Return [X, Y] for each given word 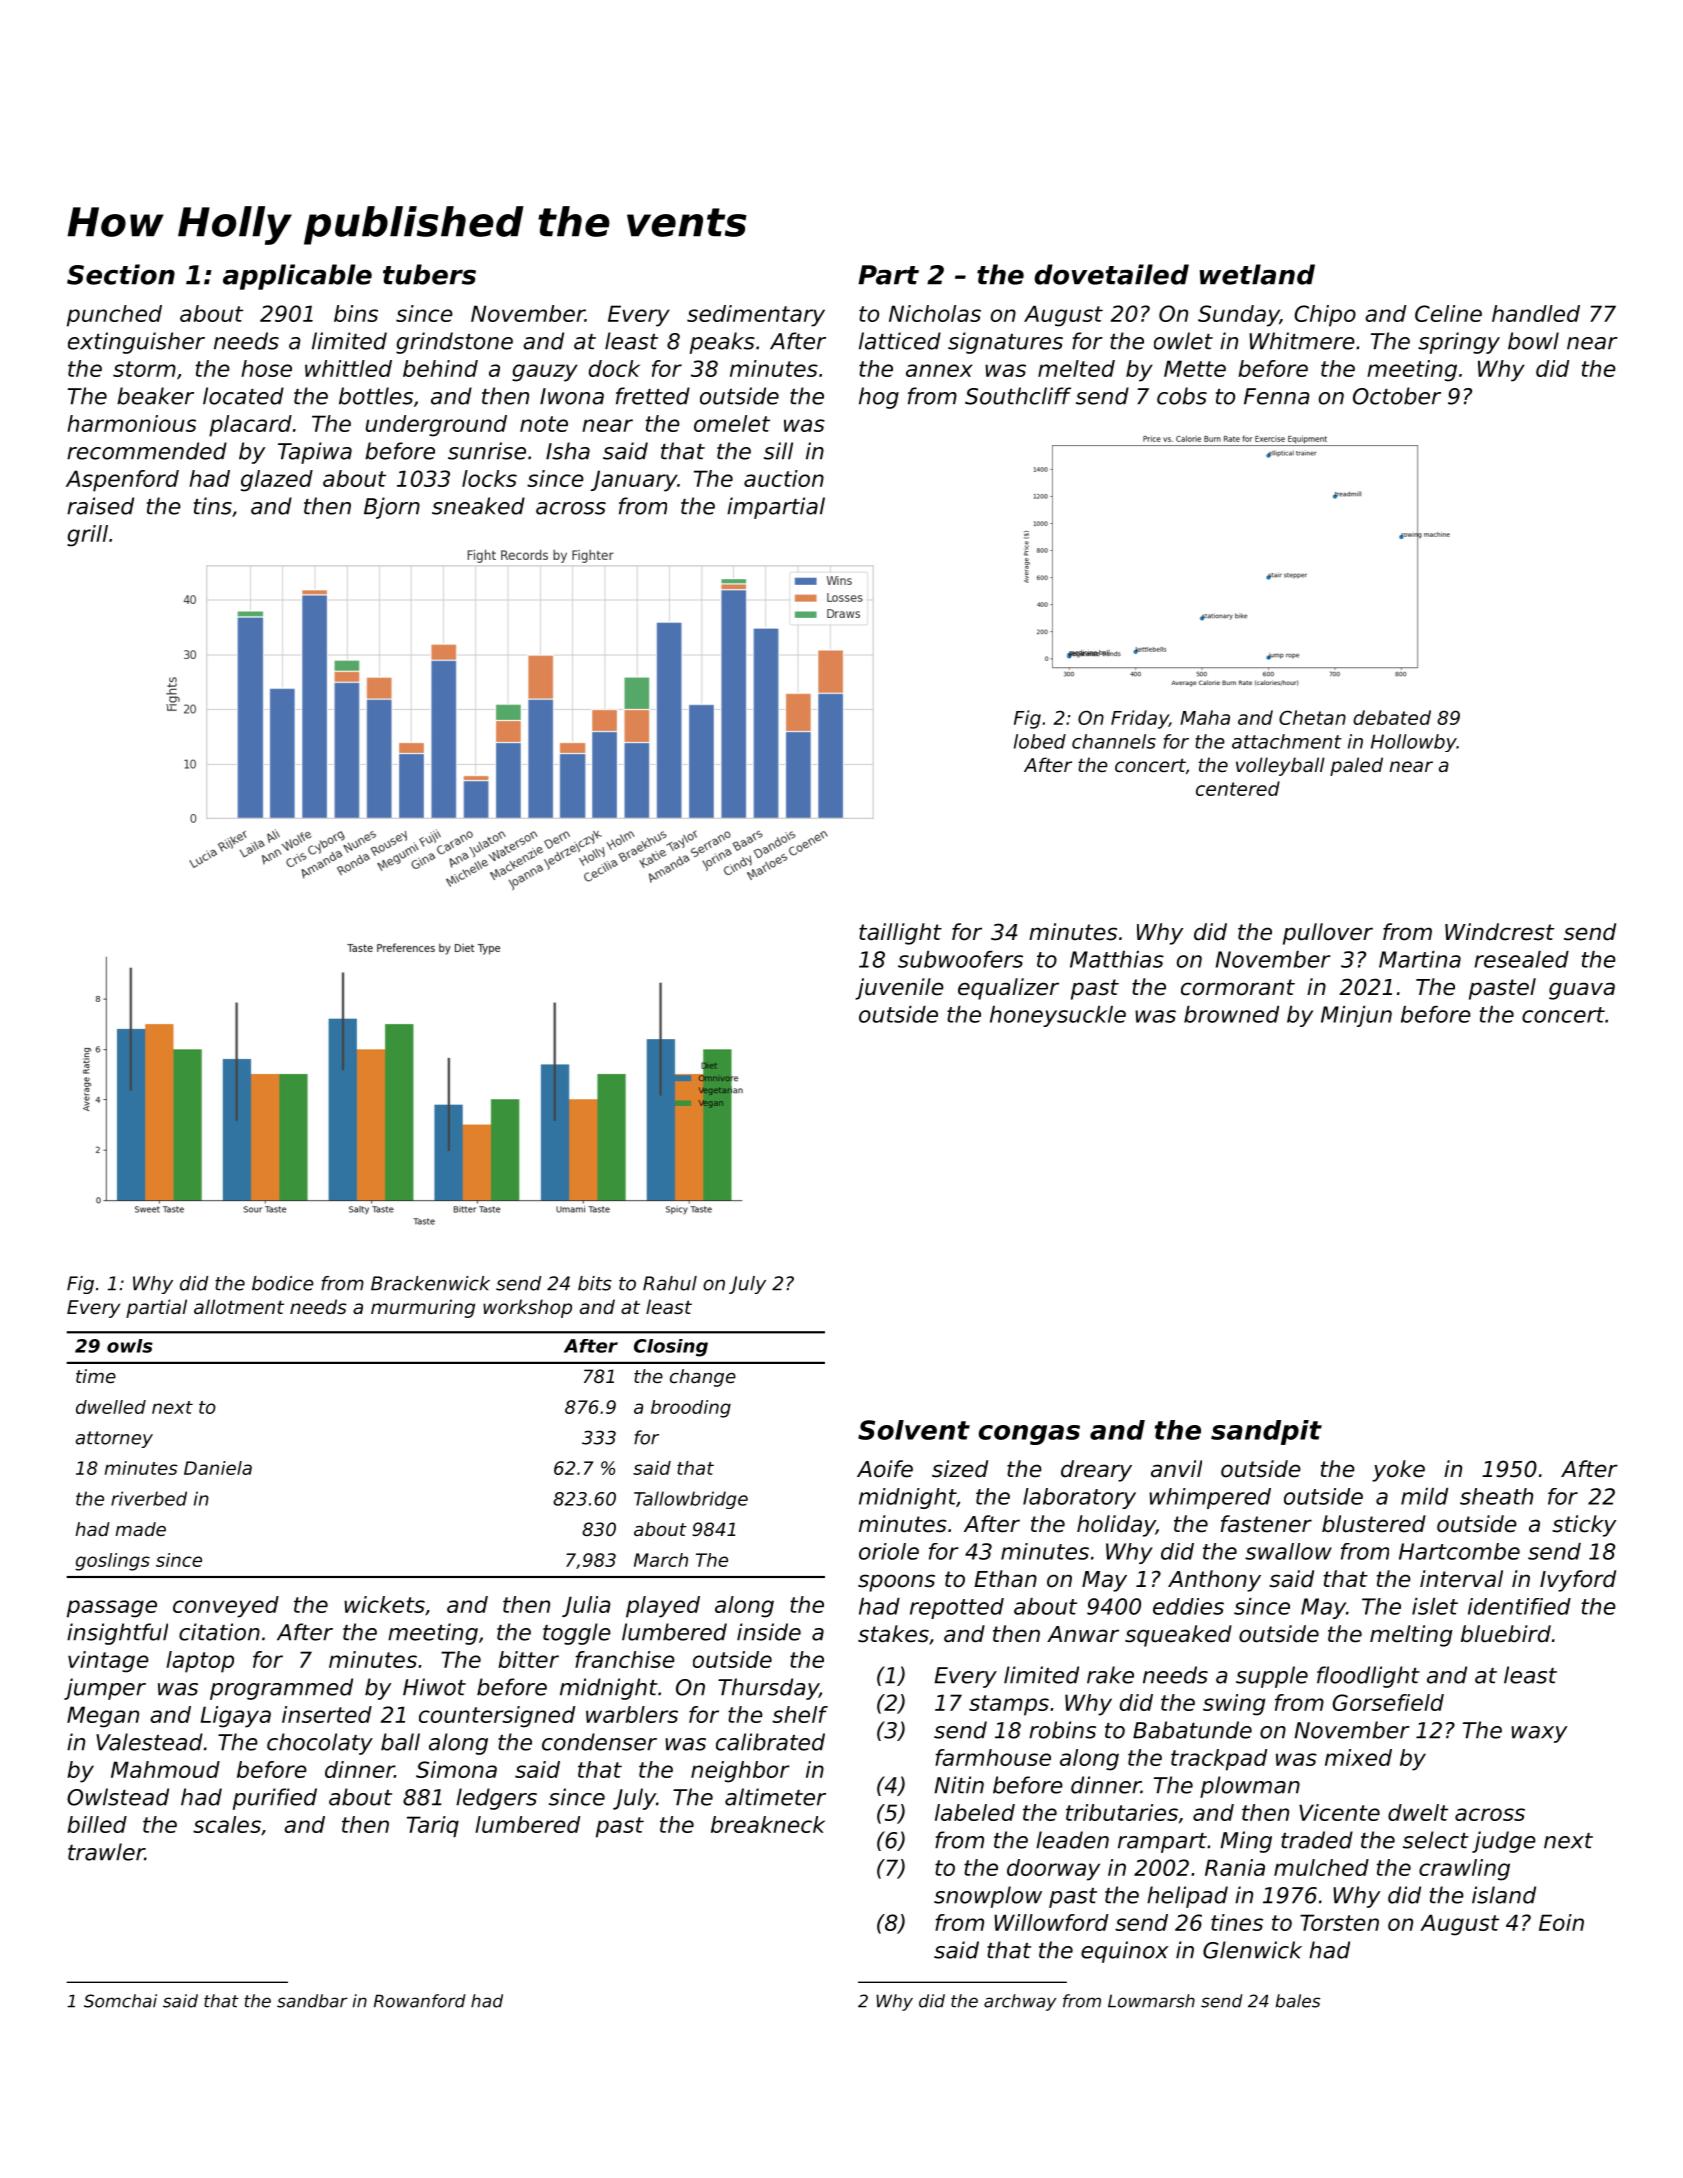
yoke [1398, 1471]
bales [1298, 2001]
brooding [691, 1409]
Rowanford [420, 2001]
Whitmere [1302, 341]
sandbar [312, 2001]
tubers [429, 274]
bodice [283, 1283]
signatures [1005, 343]
